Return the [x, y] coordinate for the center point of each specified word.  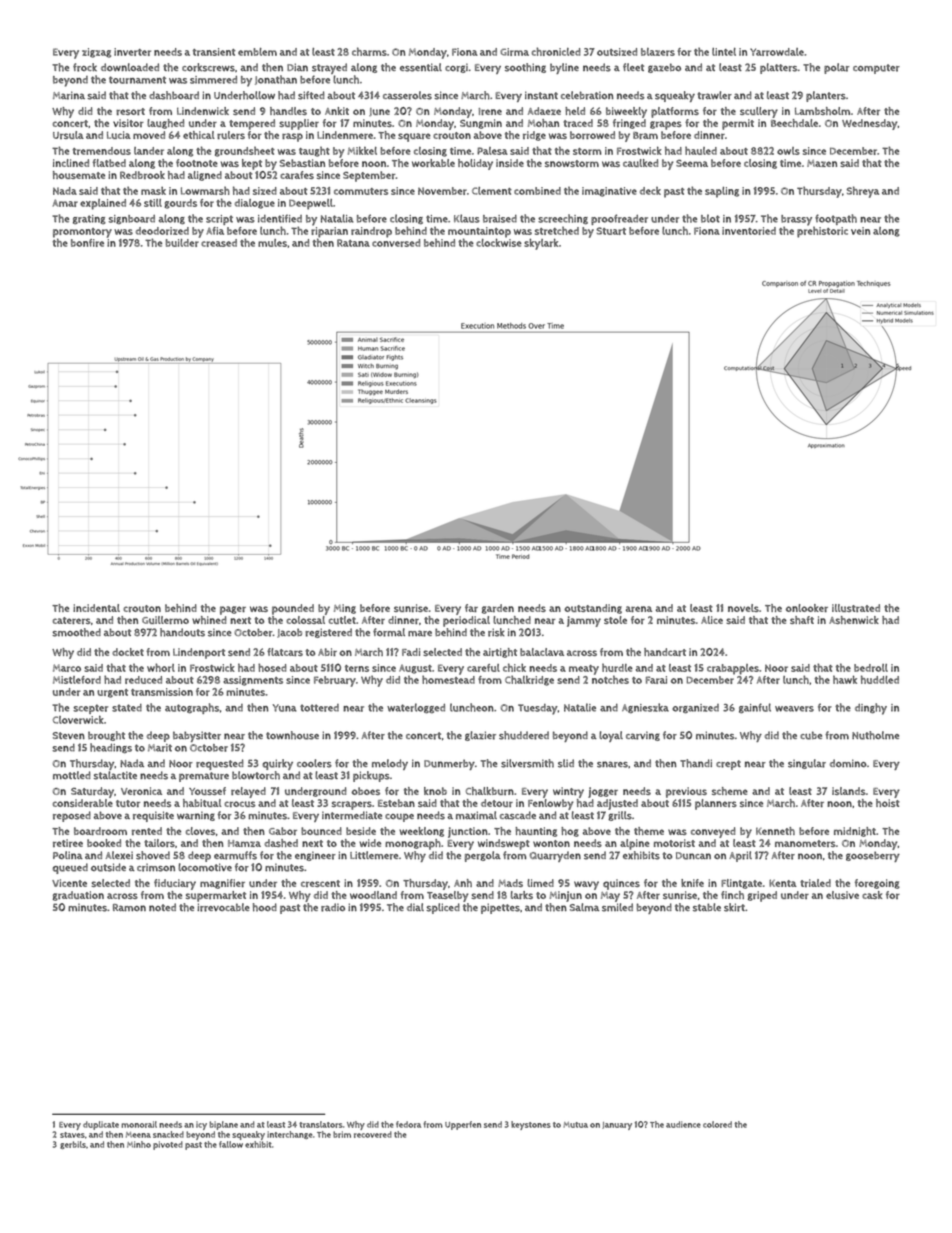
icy [201, 1125]
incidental [96, 608]
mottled [72, 775]
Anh [463, 883]
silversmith [527, 763]
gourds [180, 204]
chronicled [556, 51]
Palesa [492, 151]
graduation [78, 896]
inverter [132, 52]
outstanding [593, 609]
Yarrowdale [777, 52]
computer [876, 69]
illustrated [856, 608]
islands [849, 791]
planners [716, 804]
